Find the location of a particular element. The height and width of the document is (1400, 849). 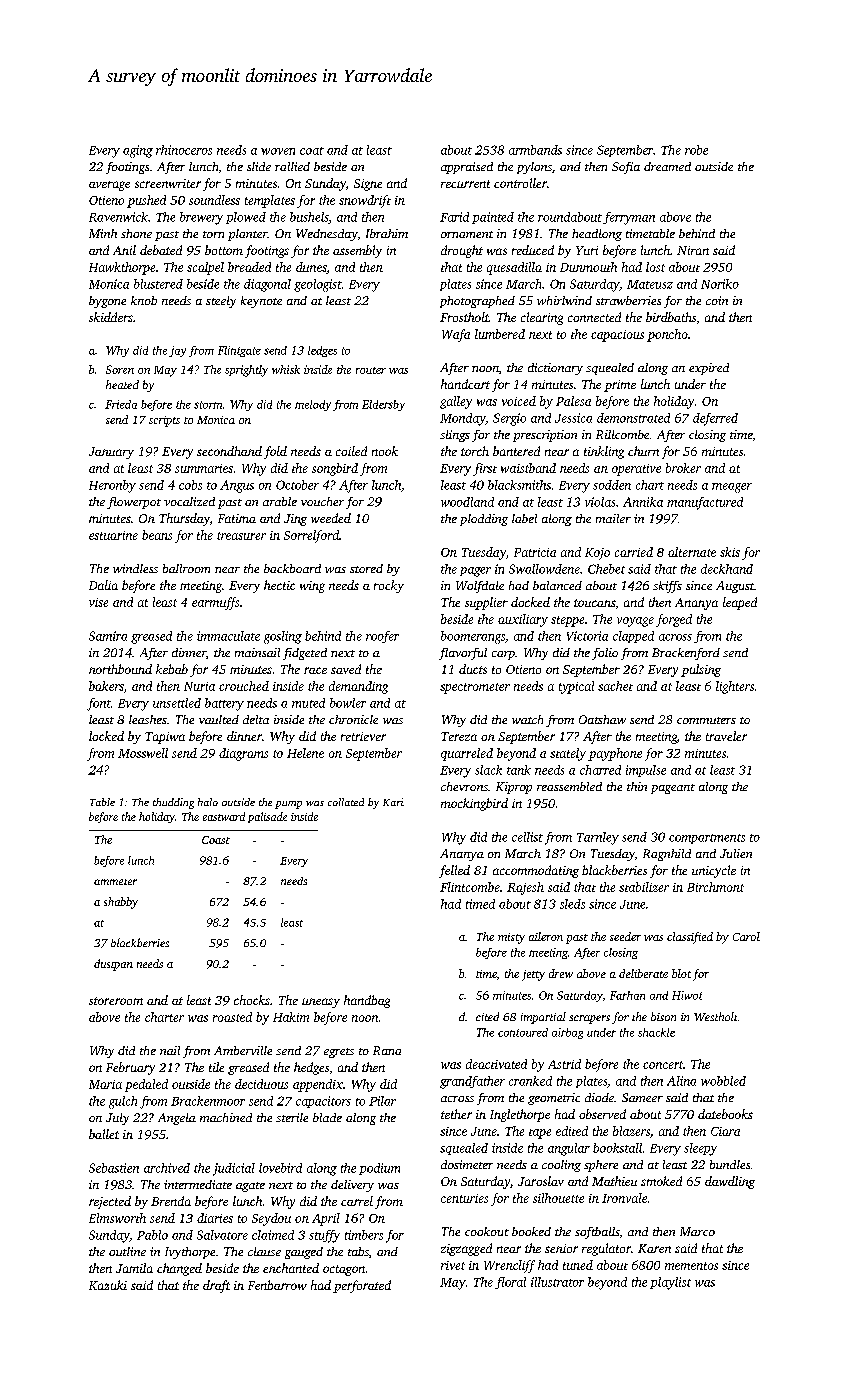

robe is located at coordinates (696, 150).
